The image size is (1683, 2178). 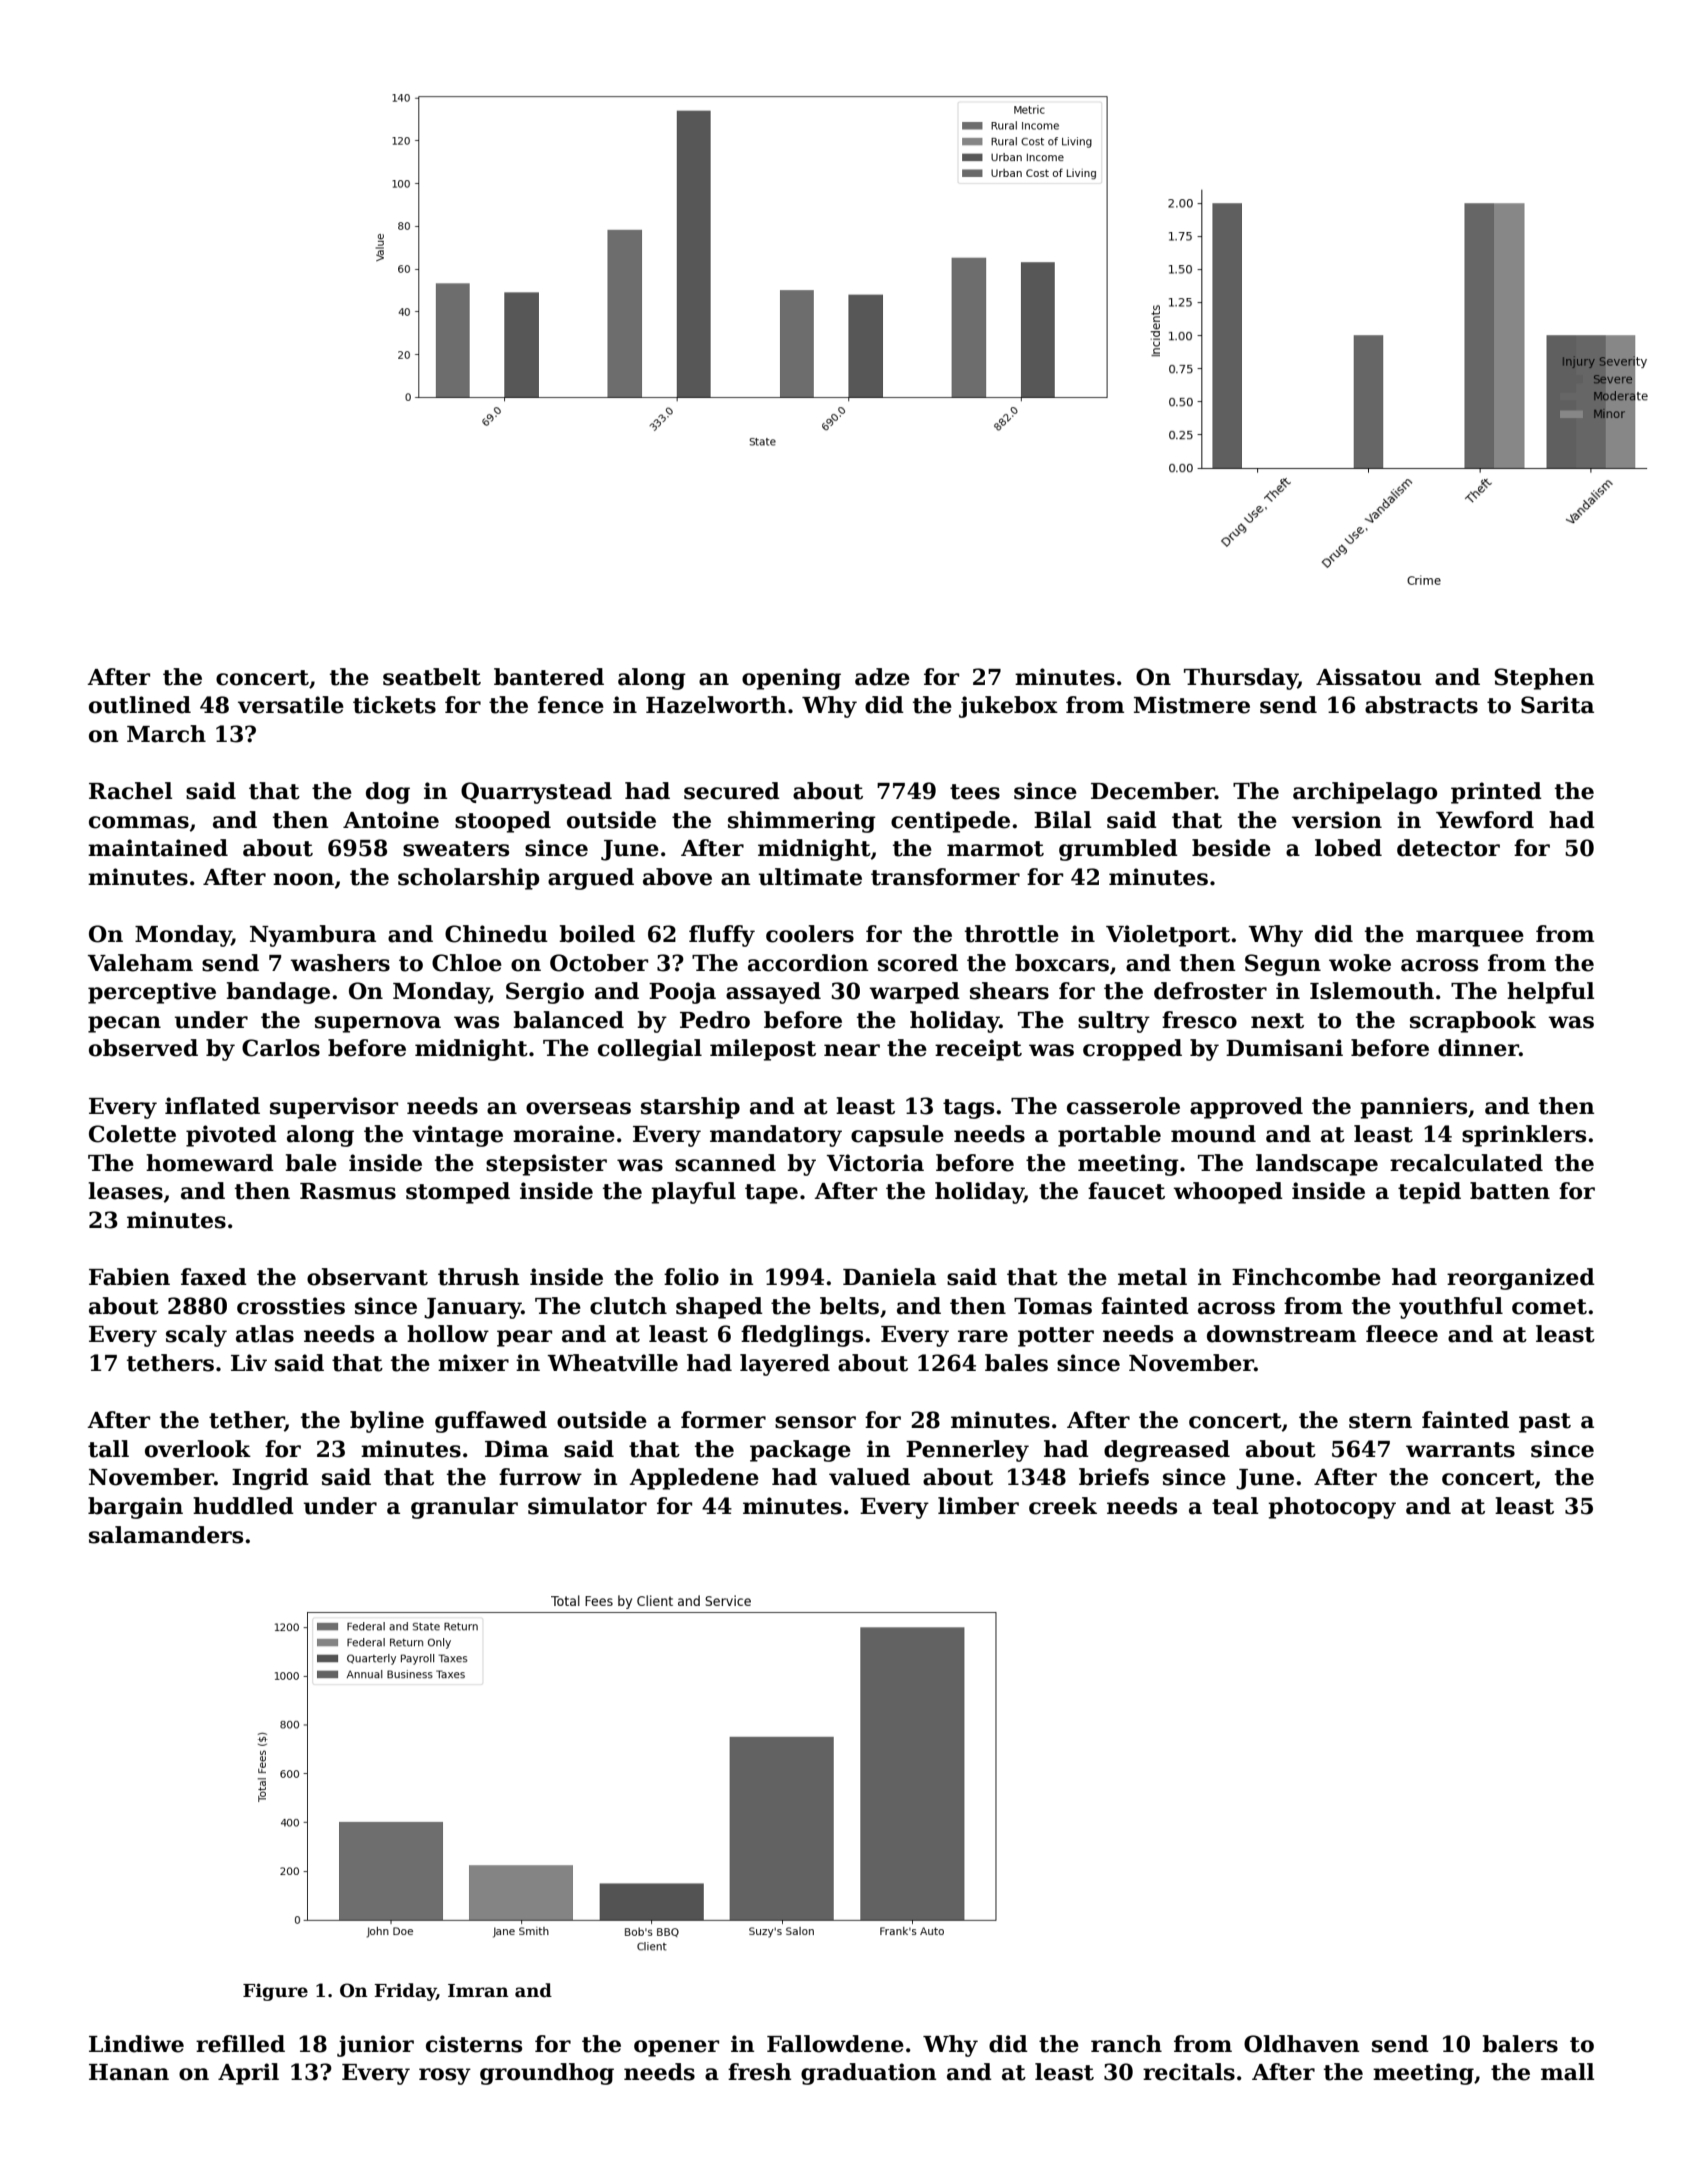 I want to click on ranch, so click(x=1126, y=2044).
